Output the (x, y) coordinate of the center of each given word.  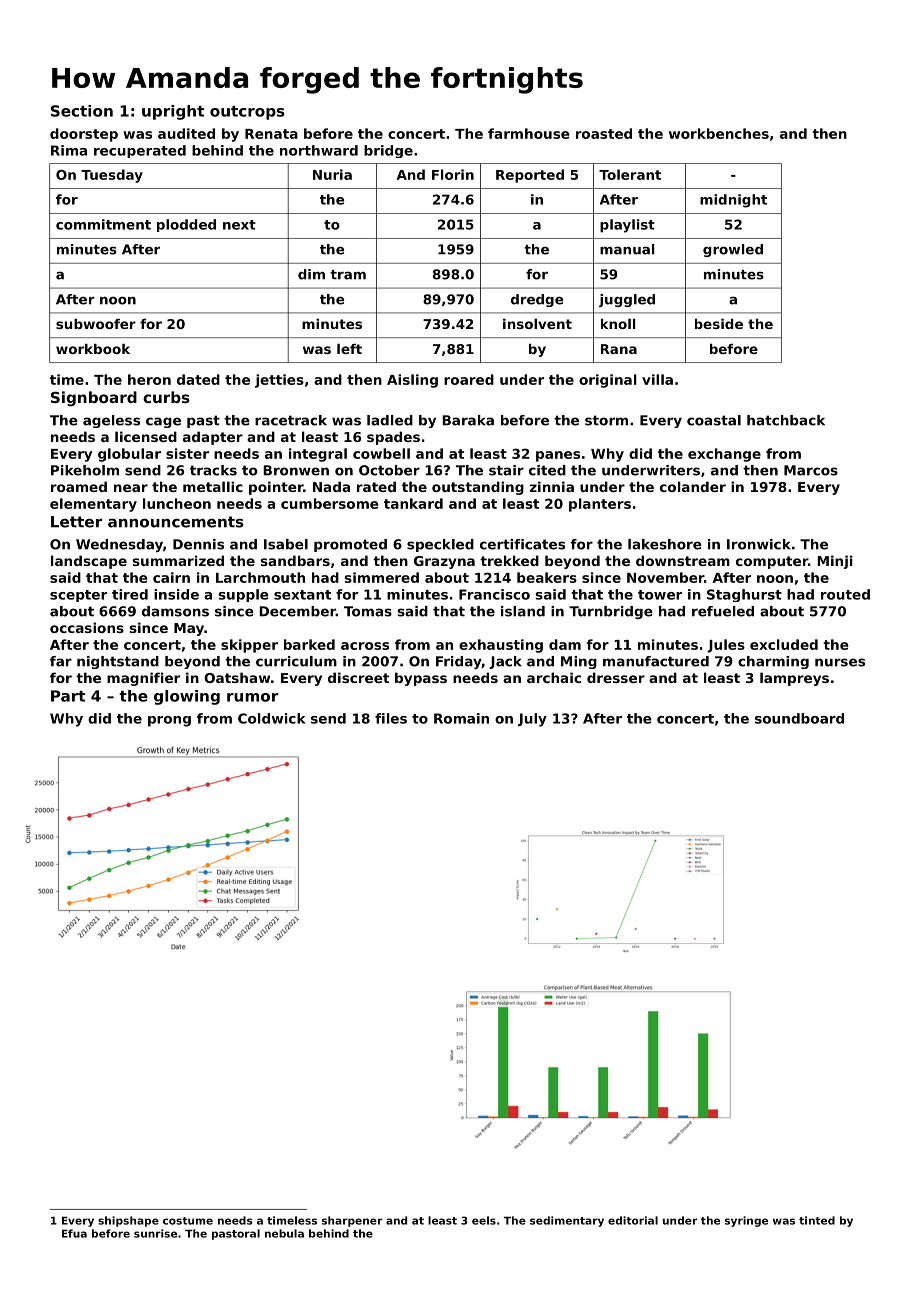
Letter (76, 522)
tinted (817, 1220)
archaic (554, 677)
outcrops (247, 113)
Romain (461, 718)
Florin (453, 174)
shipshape (128, 1221)
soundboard (799, 718)
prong (169, 721)
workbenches (719, 133)
